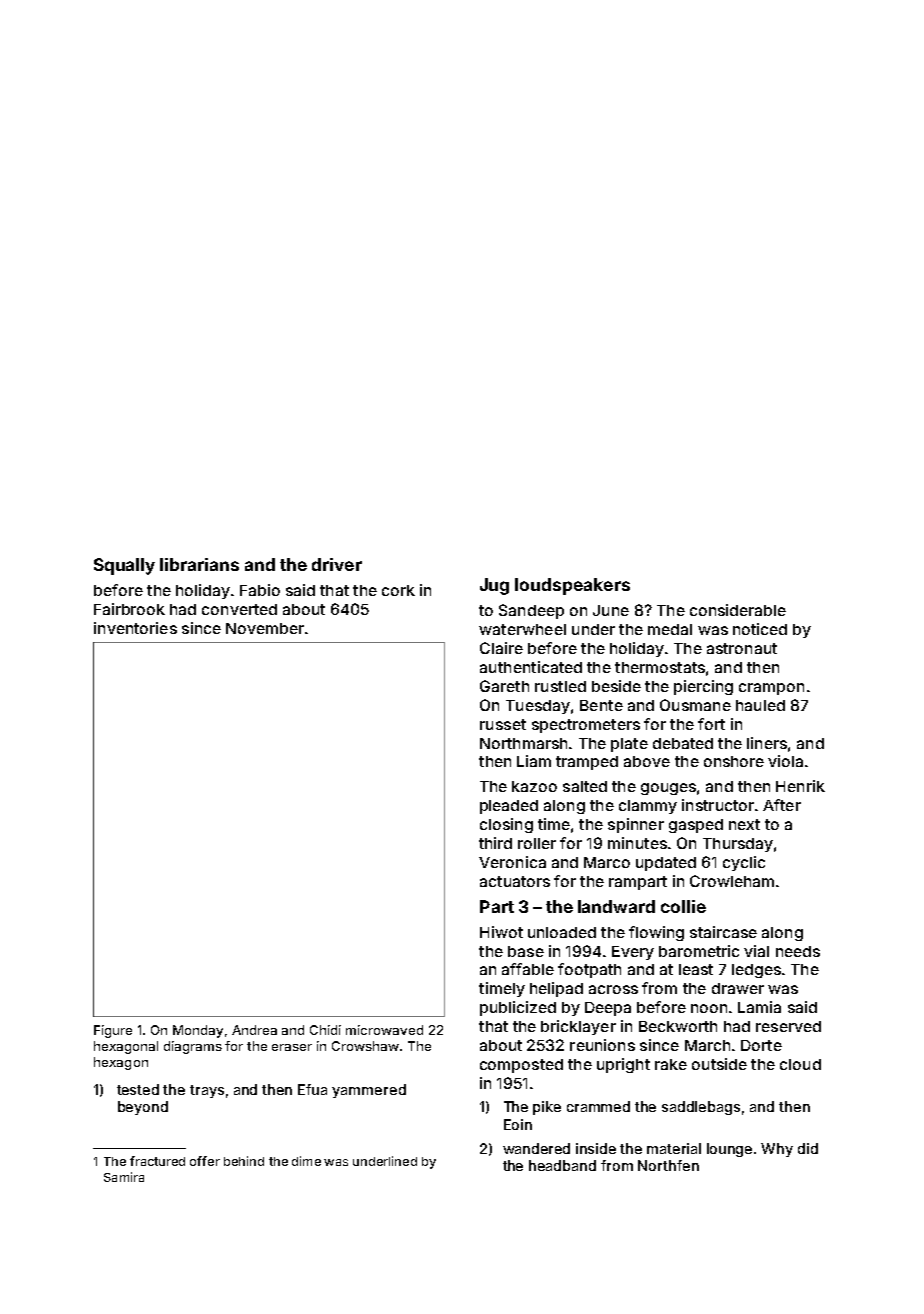  I want to click on onshore, so click(734, 761).
